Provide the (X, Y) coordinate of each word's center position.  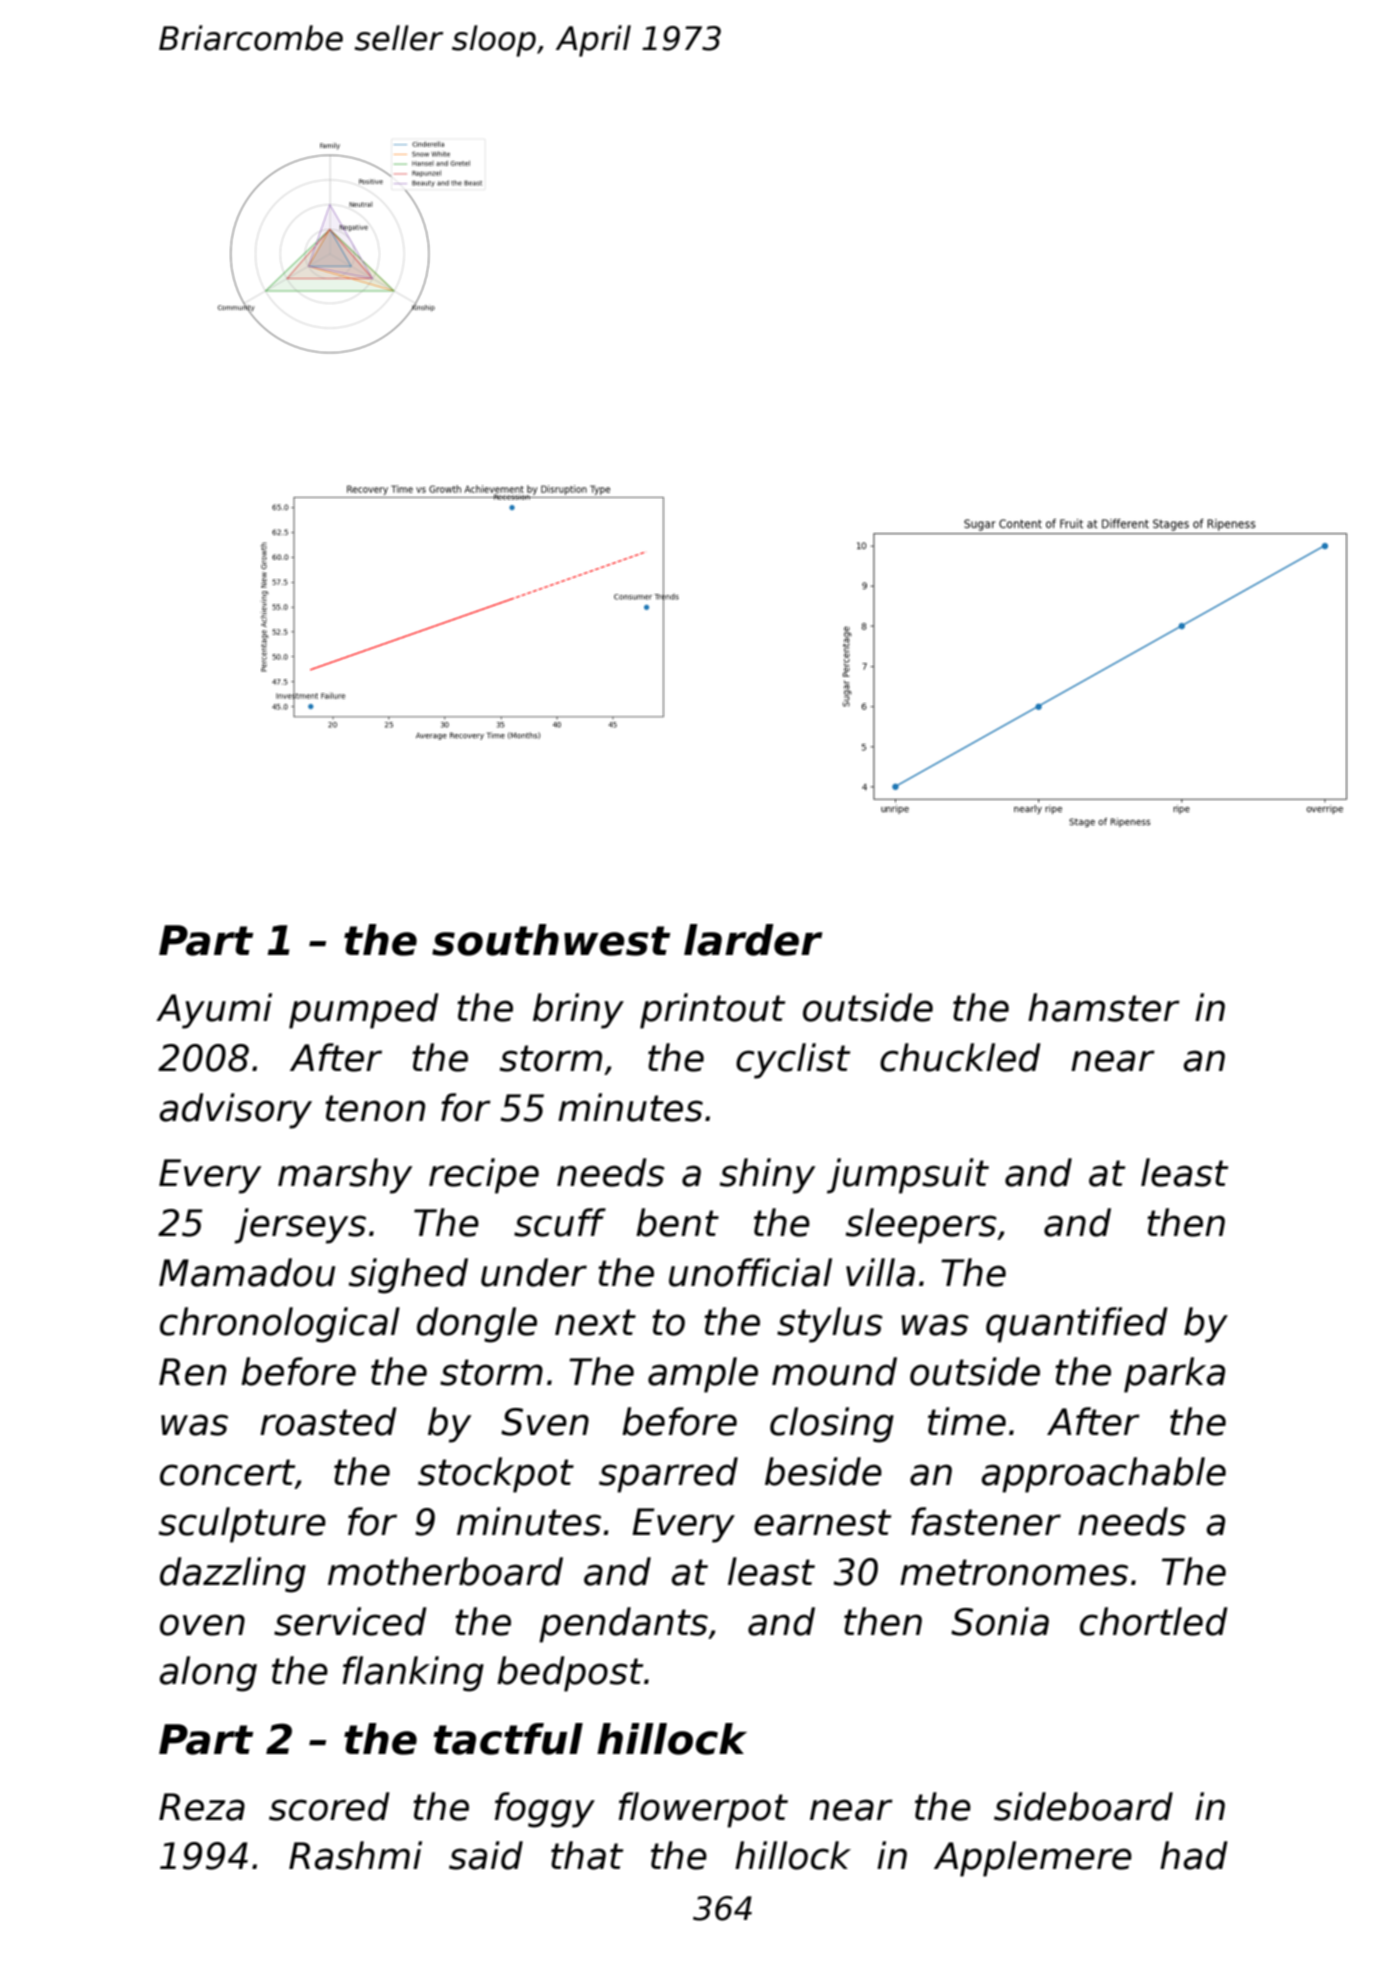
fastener (986, 1521)
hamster (1104, 1007)
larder (753, 940)
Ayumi (214, 1011)
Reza (202, 1807)
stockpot (496, 1475)
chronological (280, 1325)
